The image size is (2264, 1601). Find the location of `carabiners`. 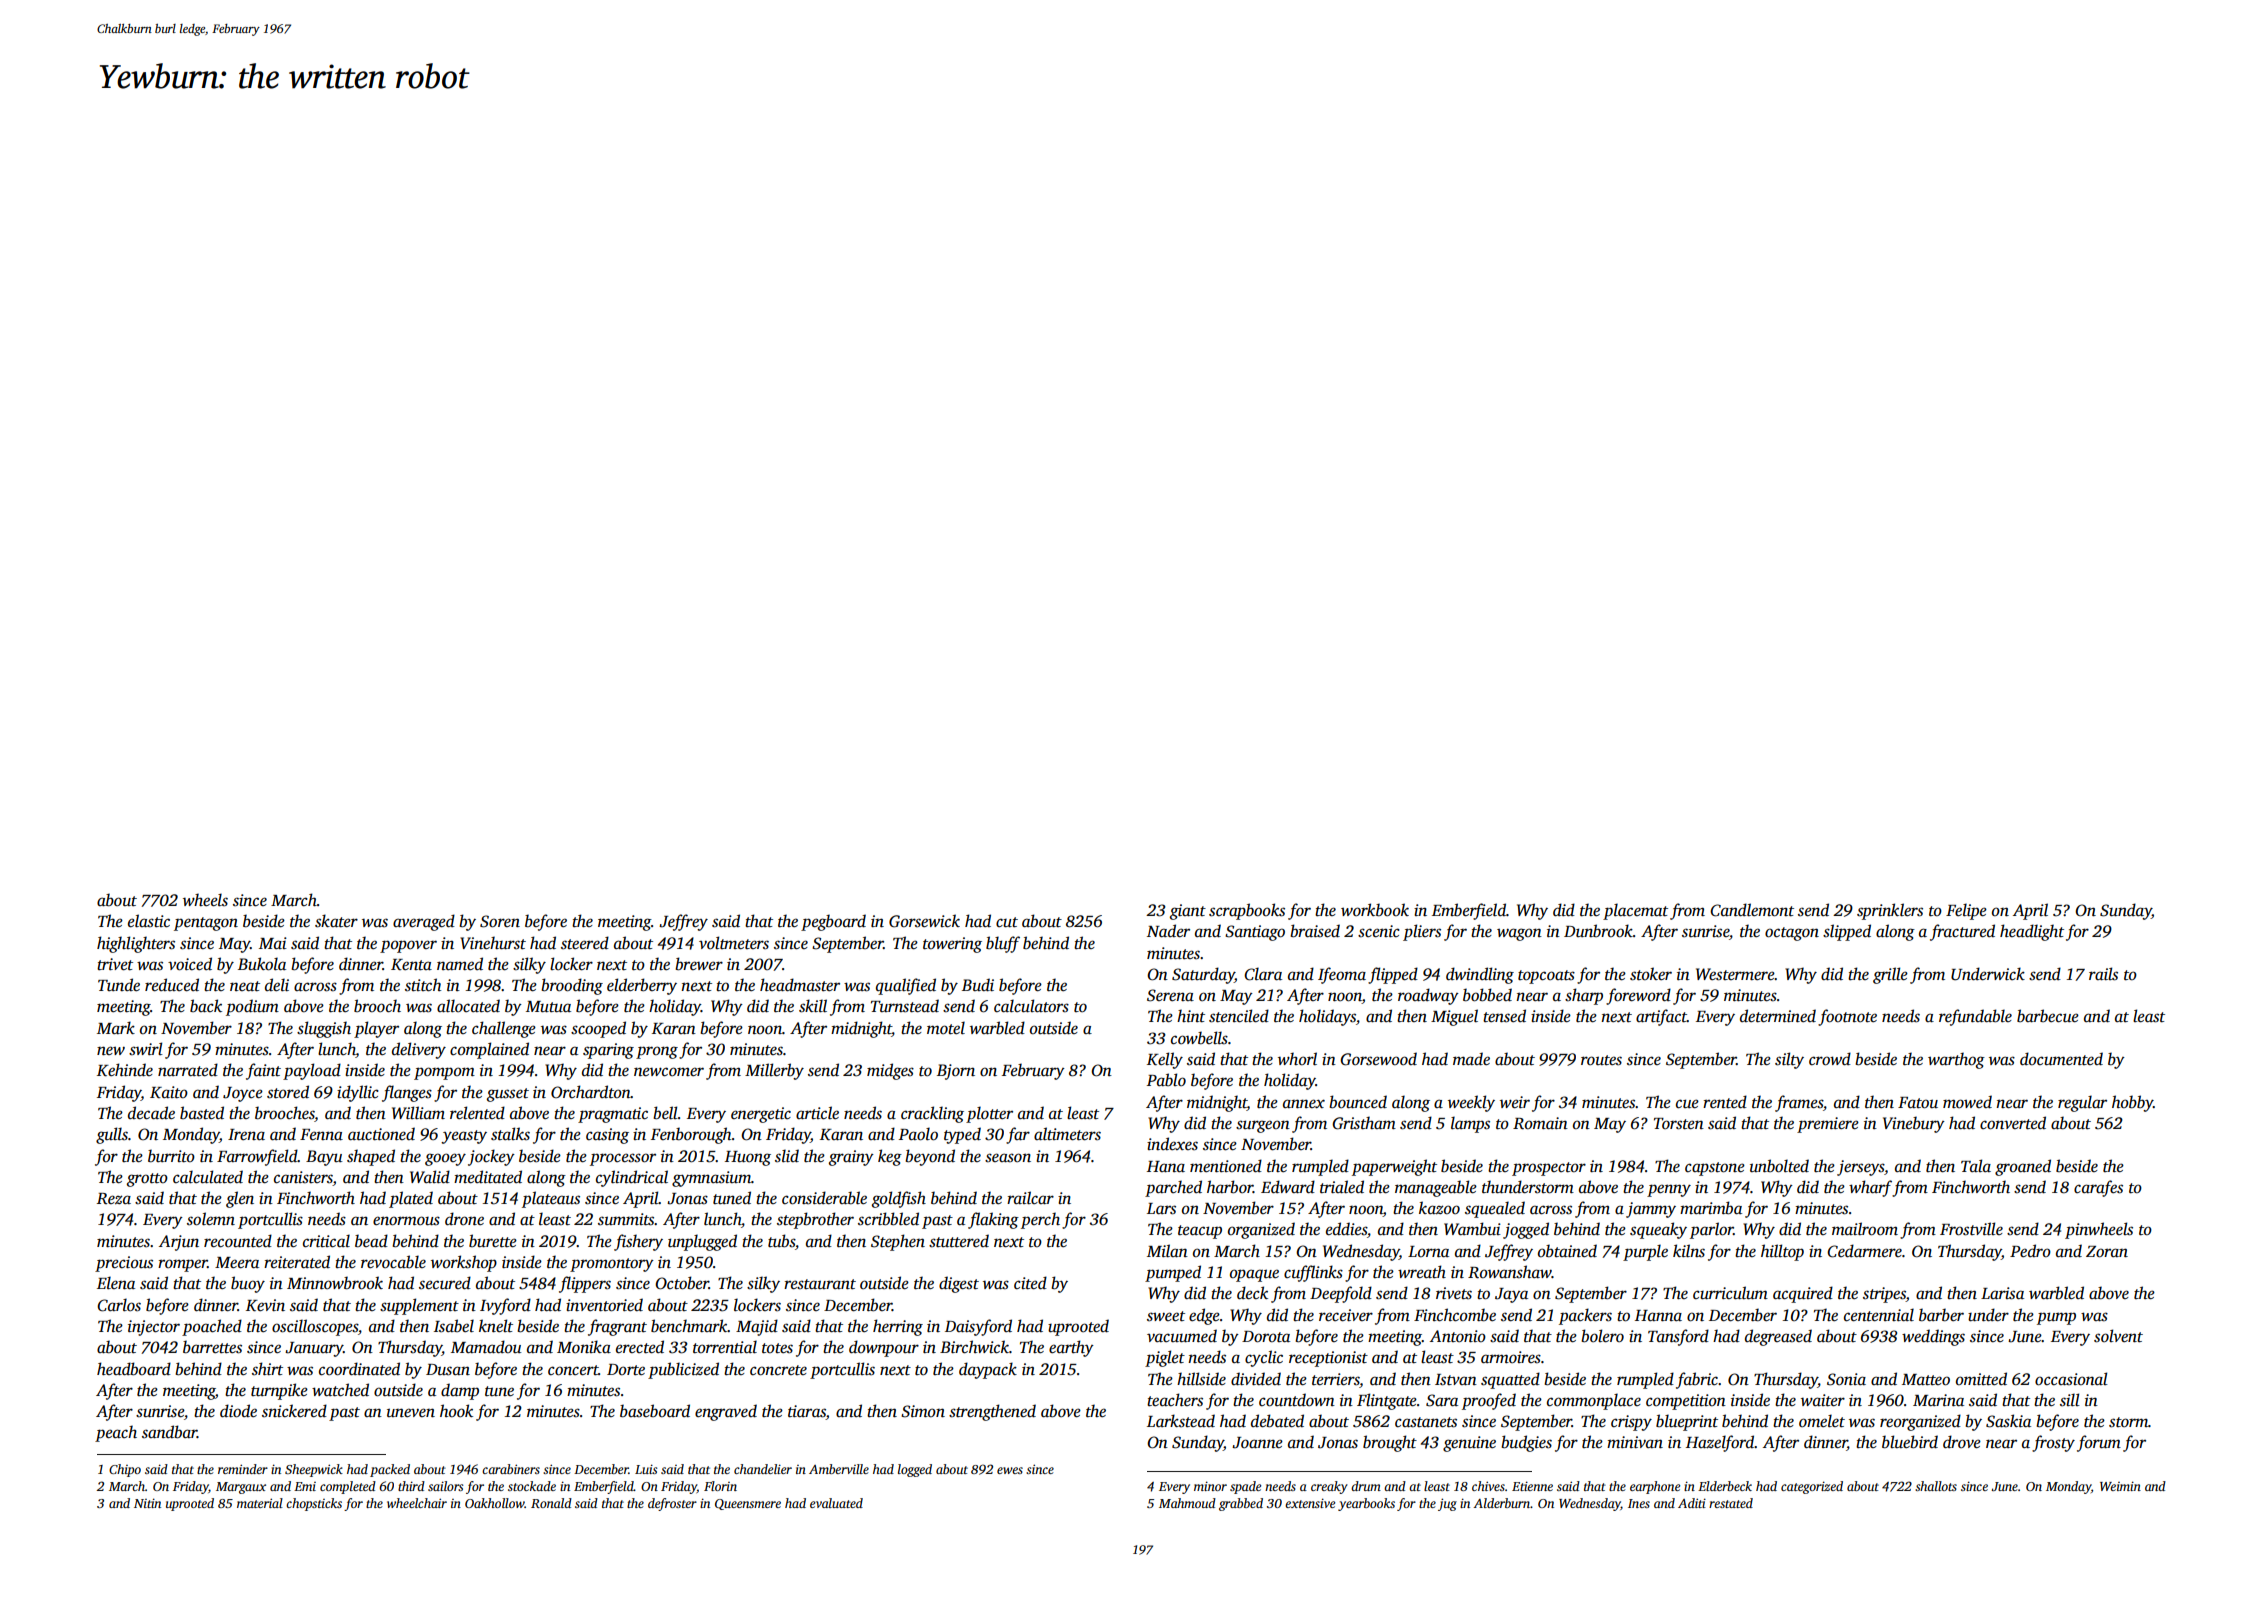

carabiners is located at coordinates (511, 1469).
